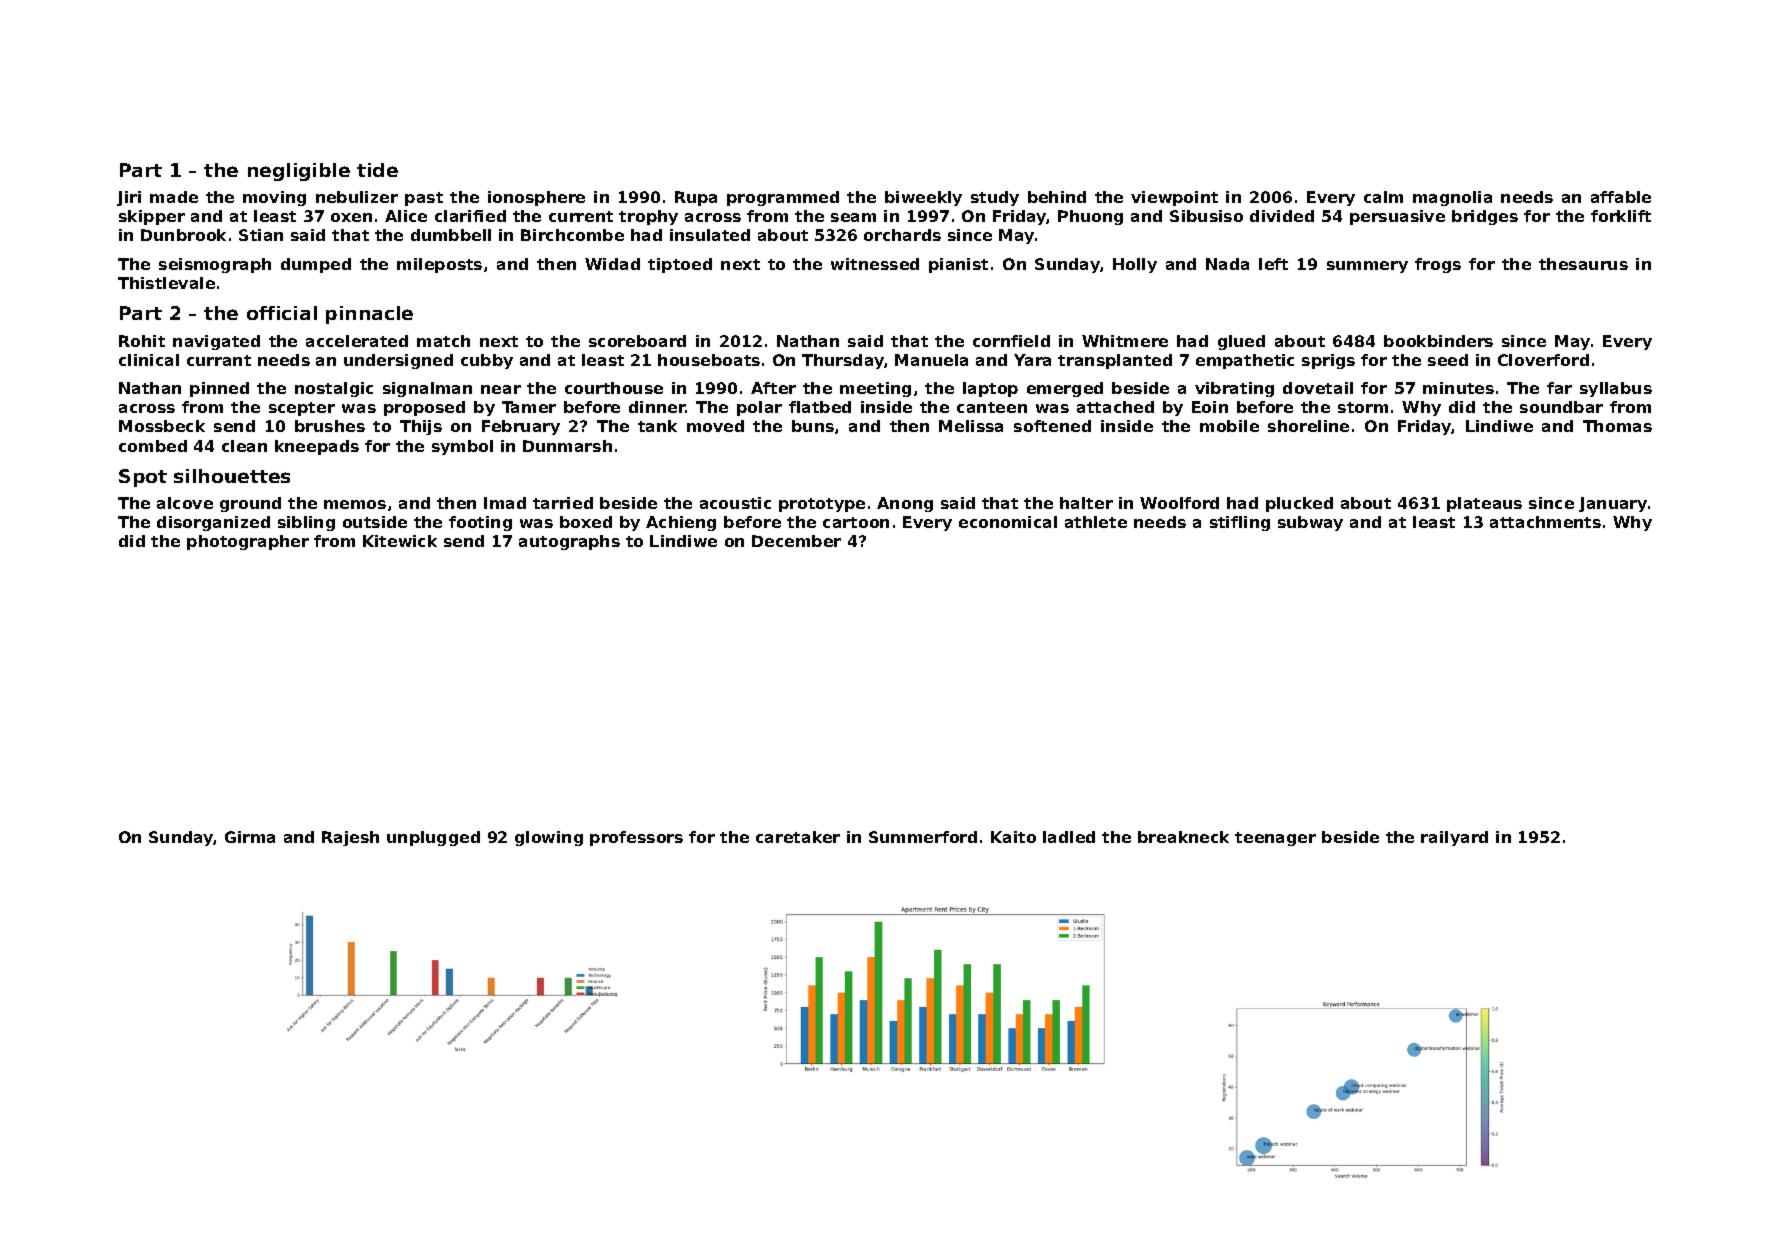 This page has width=1771, height=1252. I want to click on caretaker, so click(798, 837).
